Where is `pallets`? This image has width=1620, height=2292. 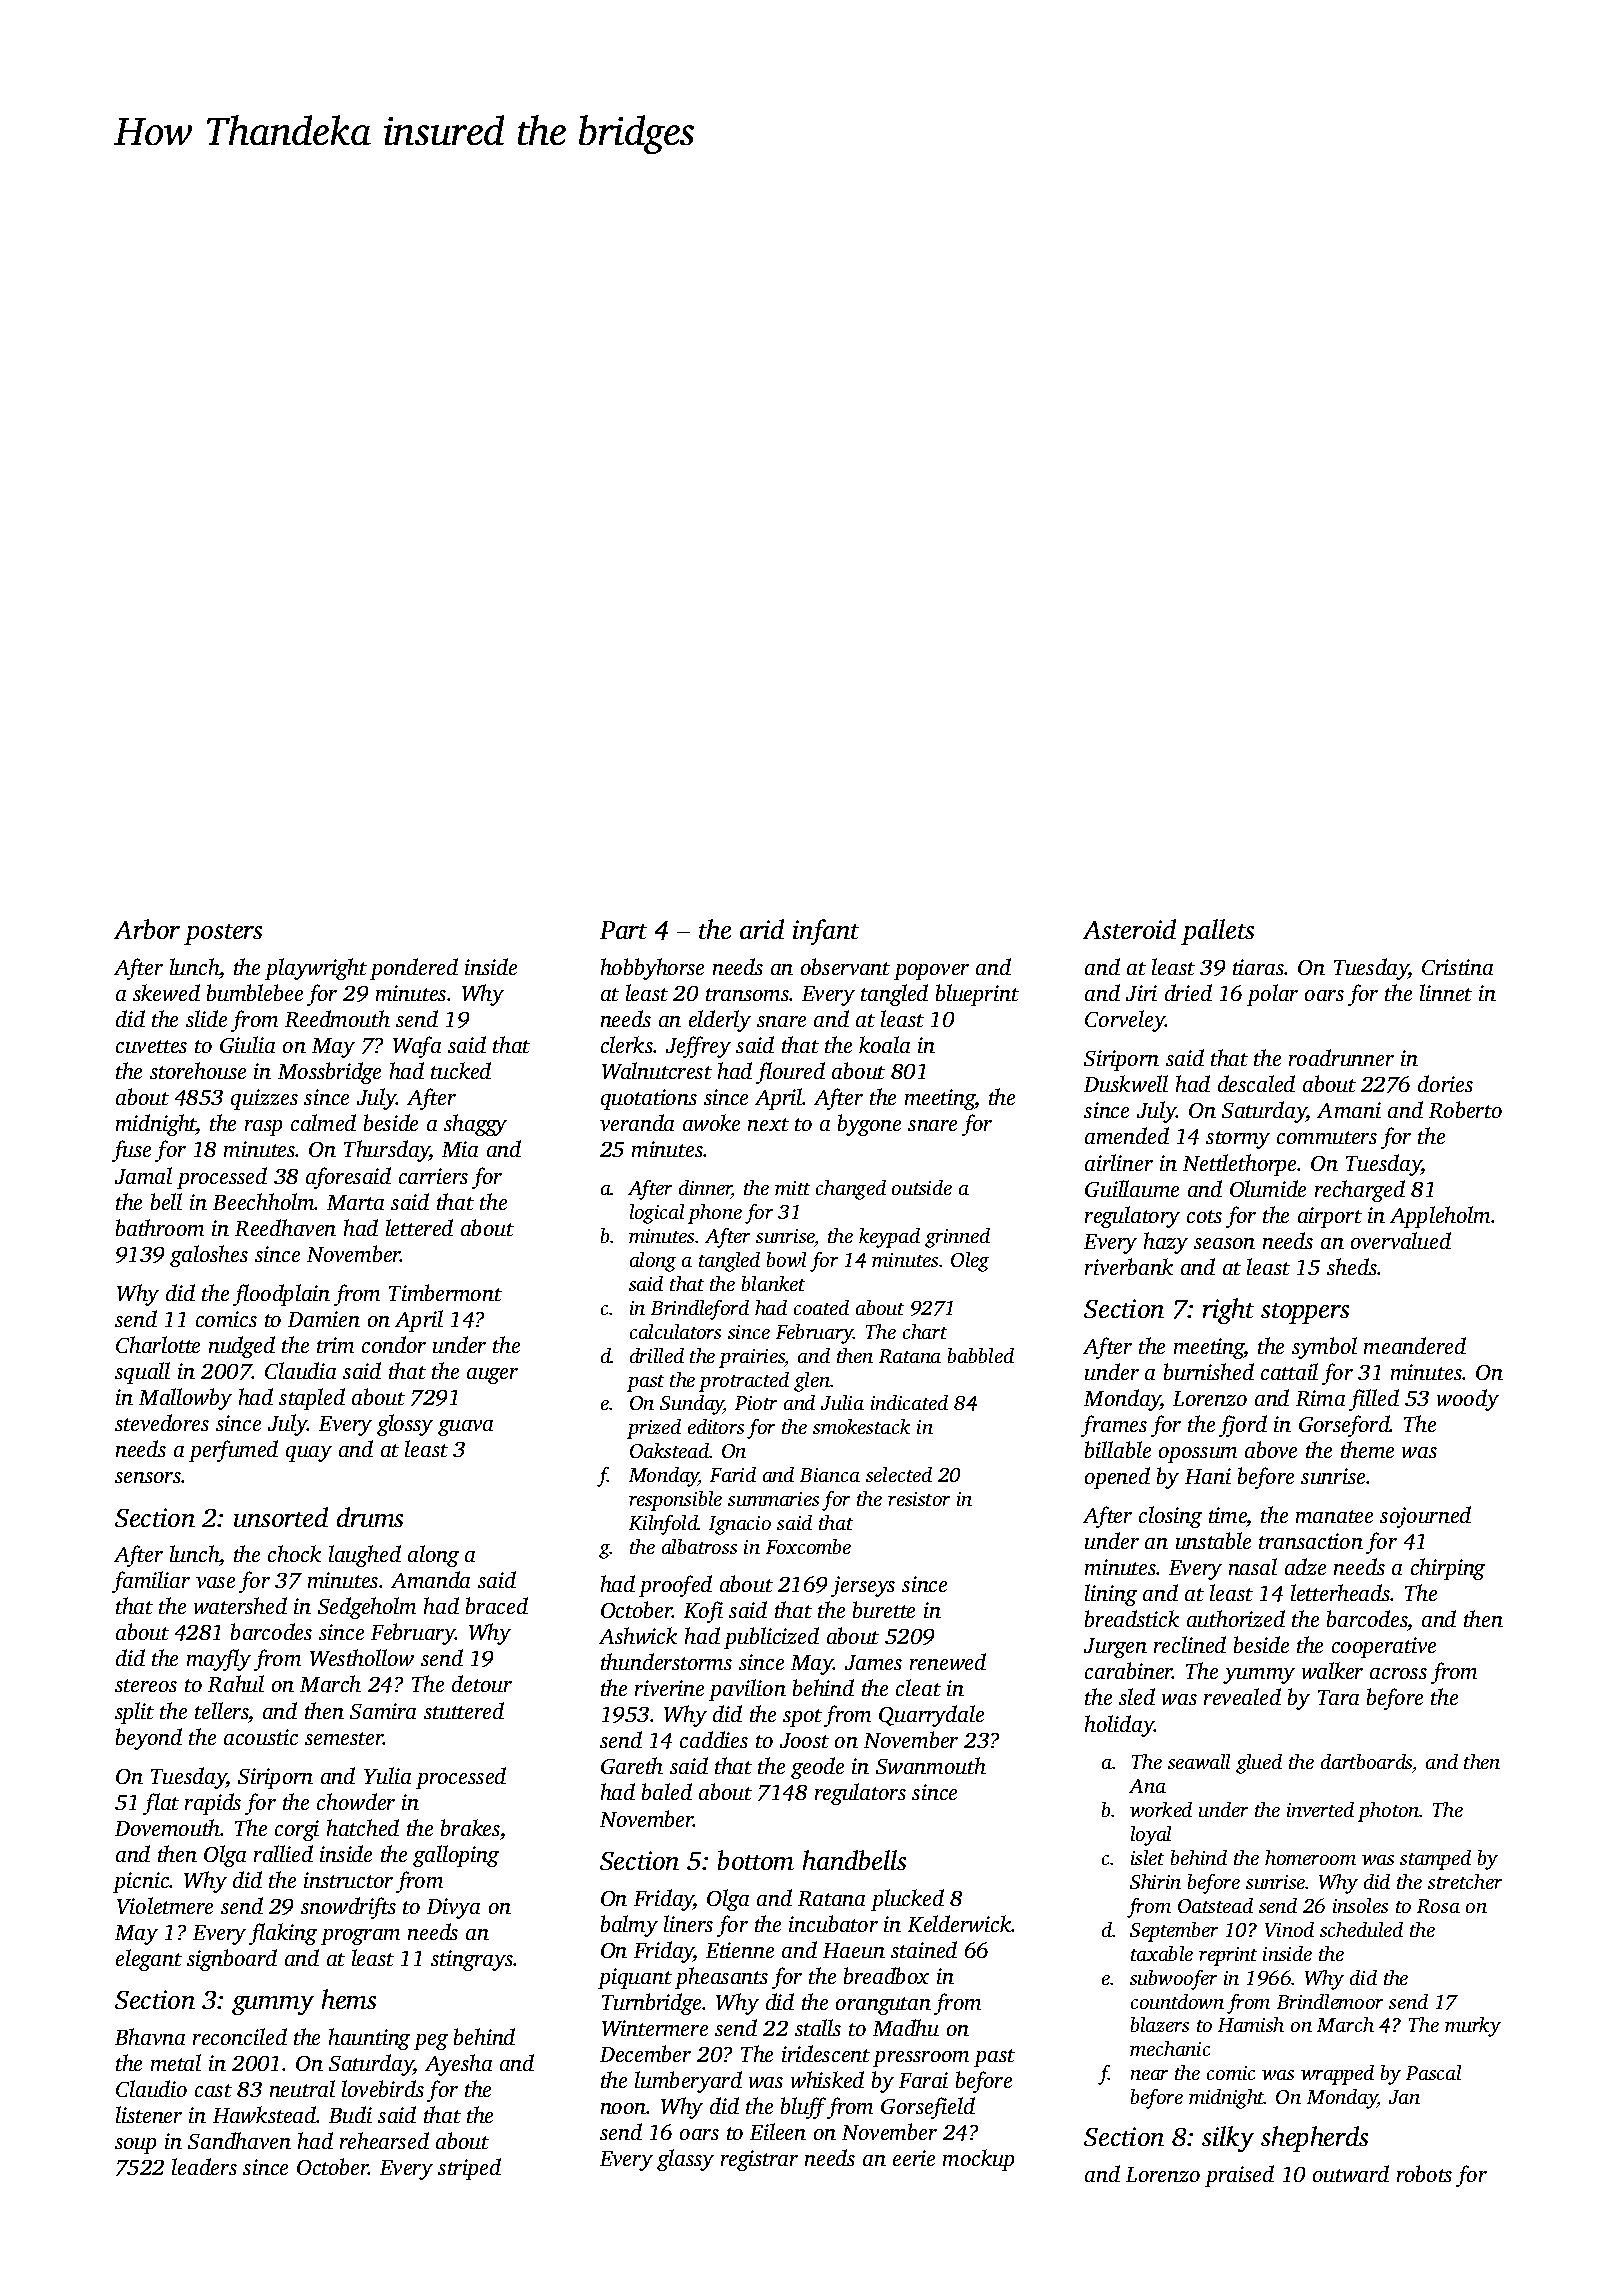 pallets is located at coordinates (1217, 932).
